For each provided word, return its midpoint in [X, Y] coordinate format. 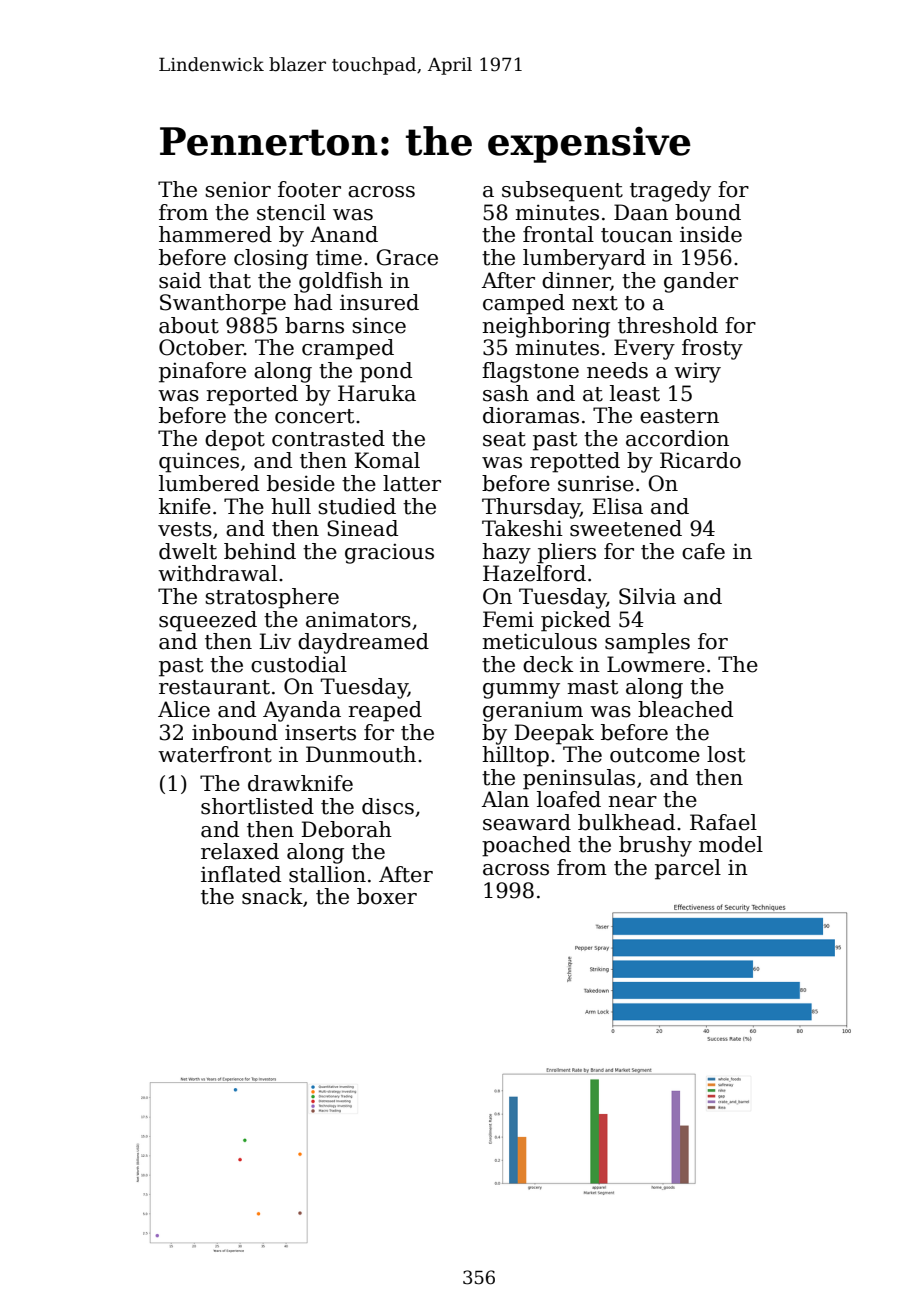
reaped [385, 711]
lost [726, 754]
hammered [215, 234]
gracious [389, 554]
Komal [387, 460]
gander [701, 282]
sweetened [626, 528]
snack [272, 896]
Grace [407, 257]
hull [291, 506]
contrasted [328, 438]
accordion [677, 438]
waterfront [215, 754]
